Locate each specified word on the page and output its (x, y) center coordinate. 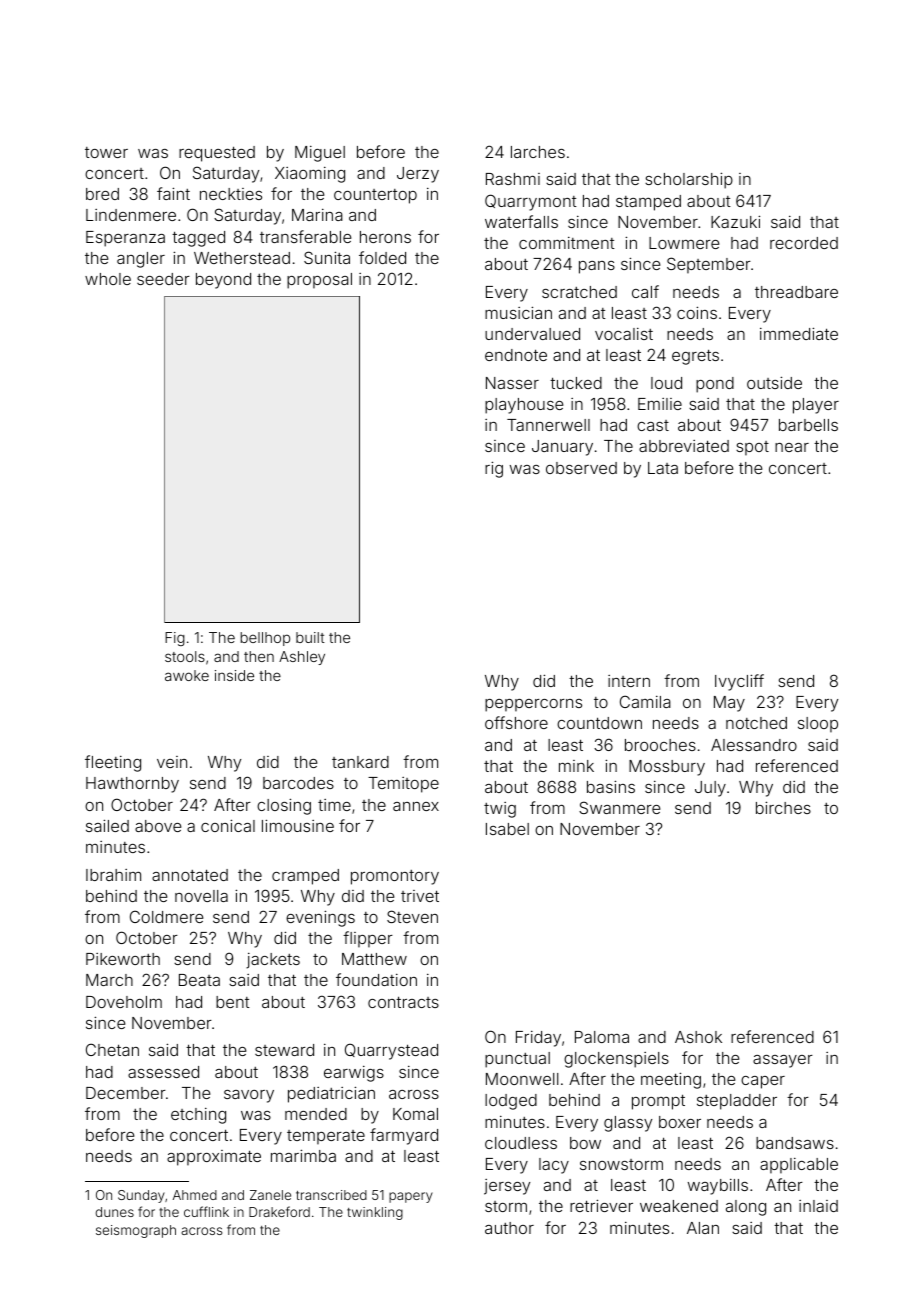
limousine (298, 825)
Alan (703, 1228)
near (792, 447)
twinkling (375, 1213)
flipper (368, 939)
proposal (319, 281)
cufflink (206, 1211)
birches (783, 807)
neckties (231, 194)
